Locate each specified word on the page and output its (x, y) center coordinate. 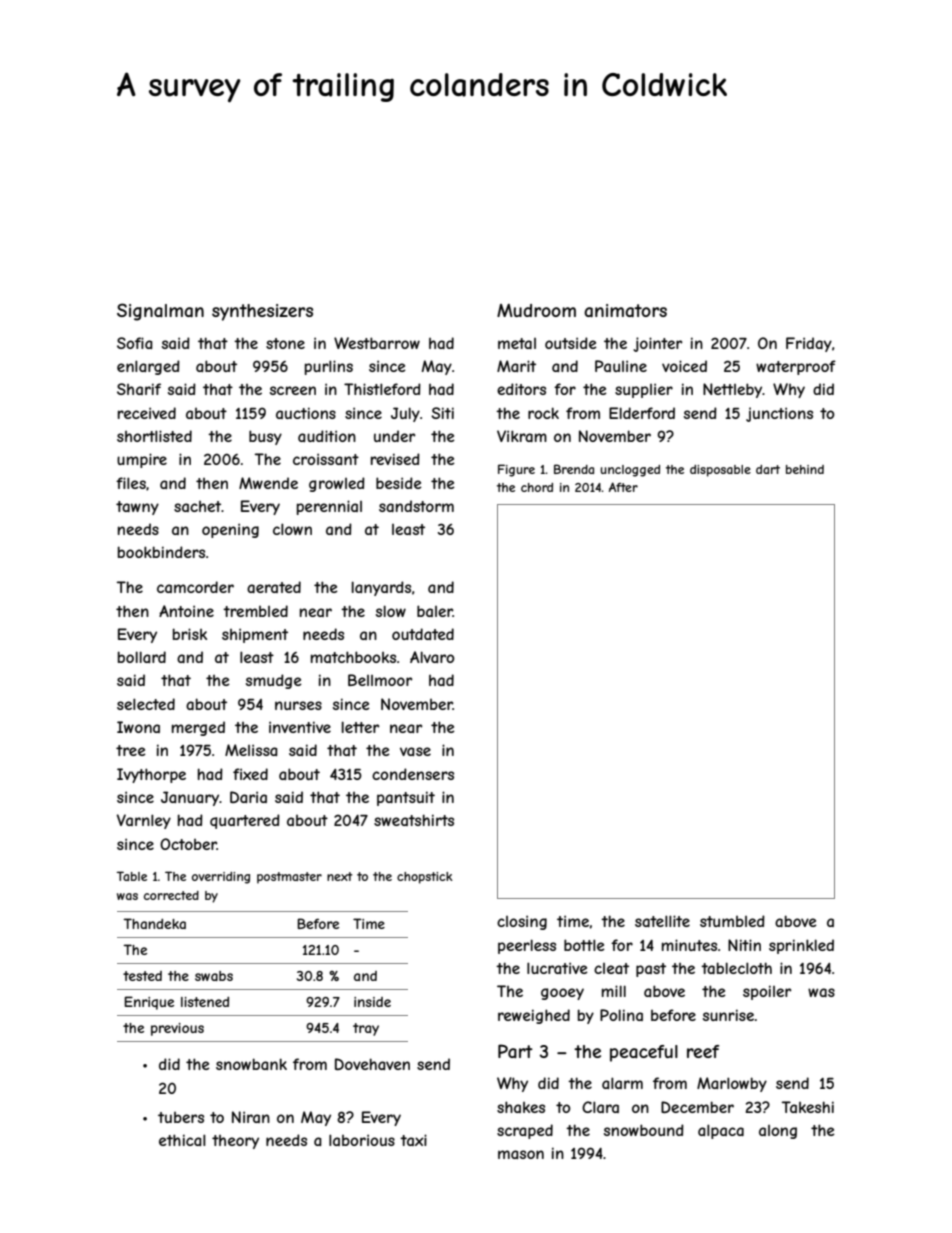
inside (372, 1002)
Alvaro (432, 657)
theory (235, 1142)
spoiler (767, 992)
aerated (274, 587)
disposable (720, 471)
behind (805, 469)
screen (293, 390)
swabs (214, 976)
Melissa (251, 750)
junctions (779, 414)
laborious (362, 1140)
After (623, 487)
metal (517, 343)
